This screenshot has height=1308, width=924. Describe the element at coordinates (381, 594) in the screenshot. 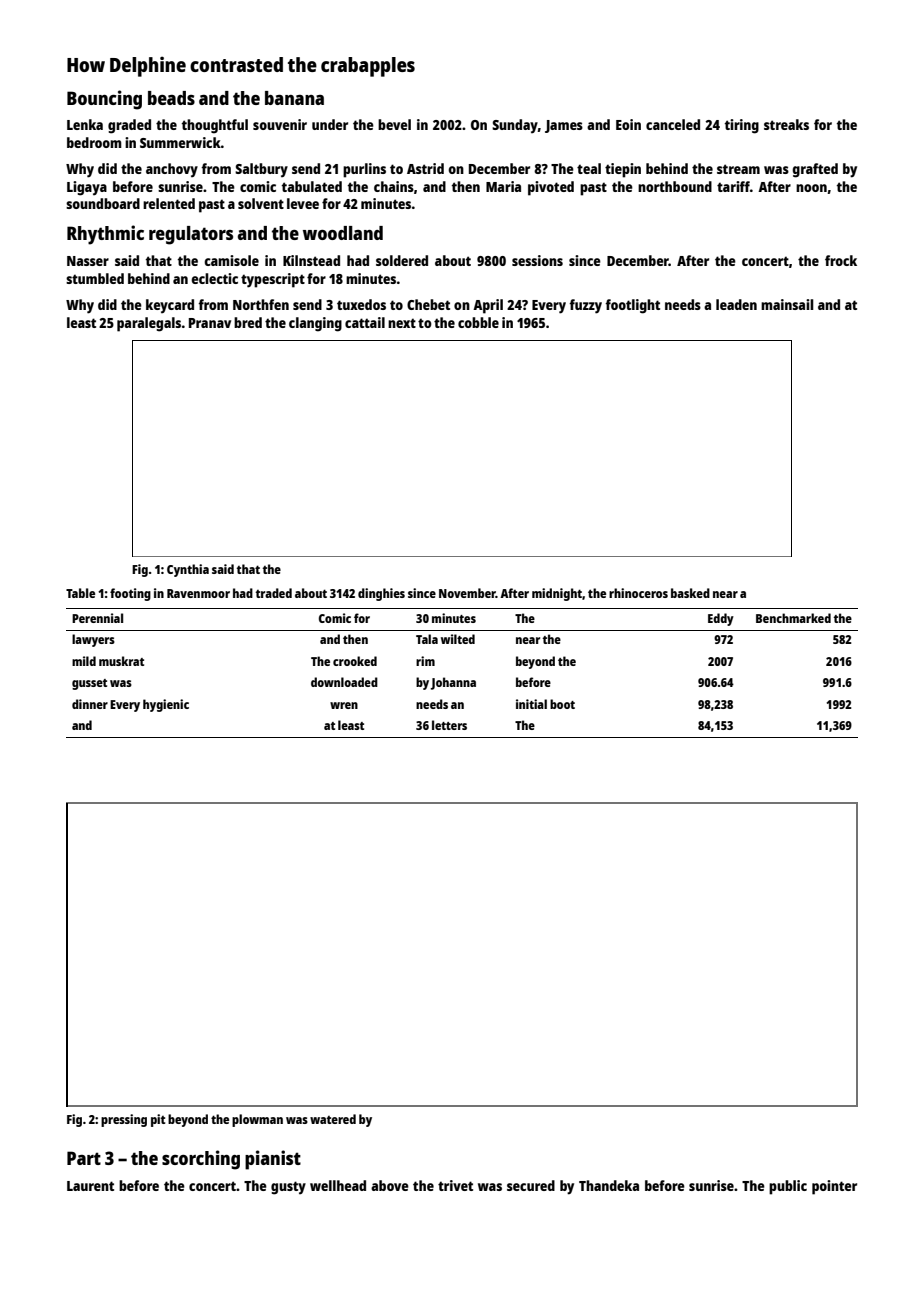

I see `dinghies` at that location.
